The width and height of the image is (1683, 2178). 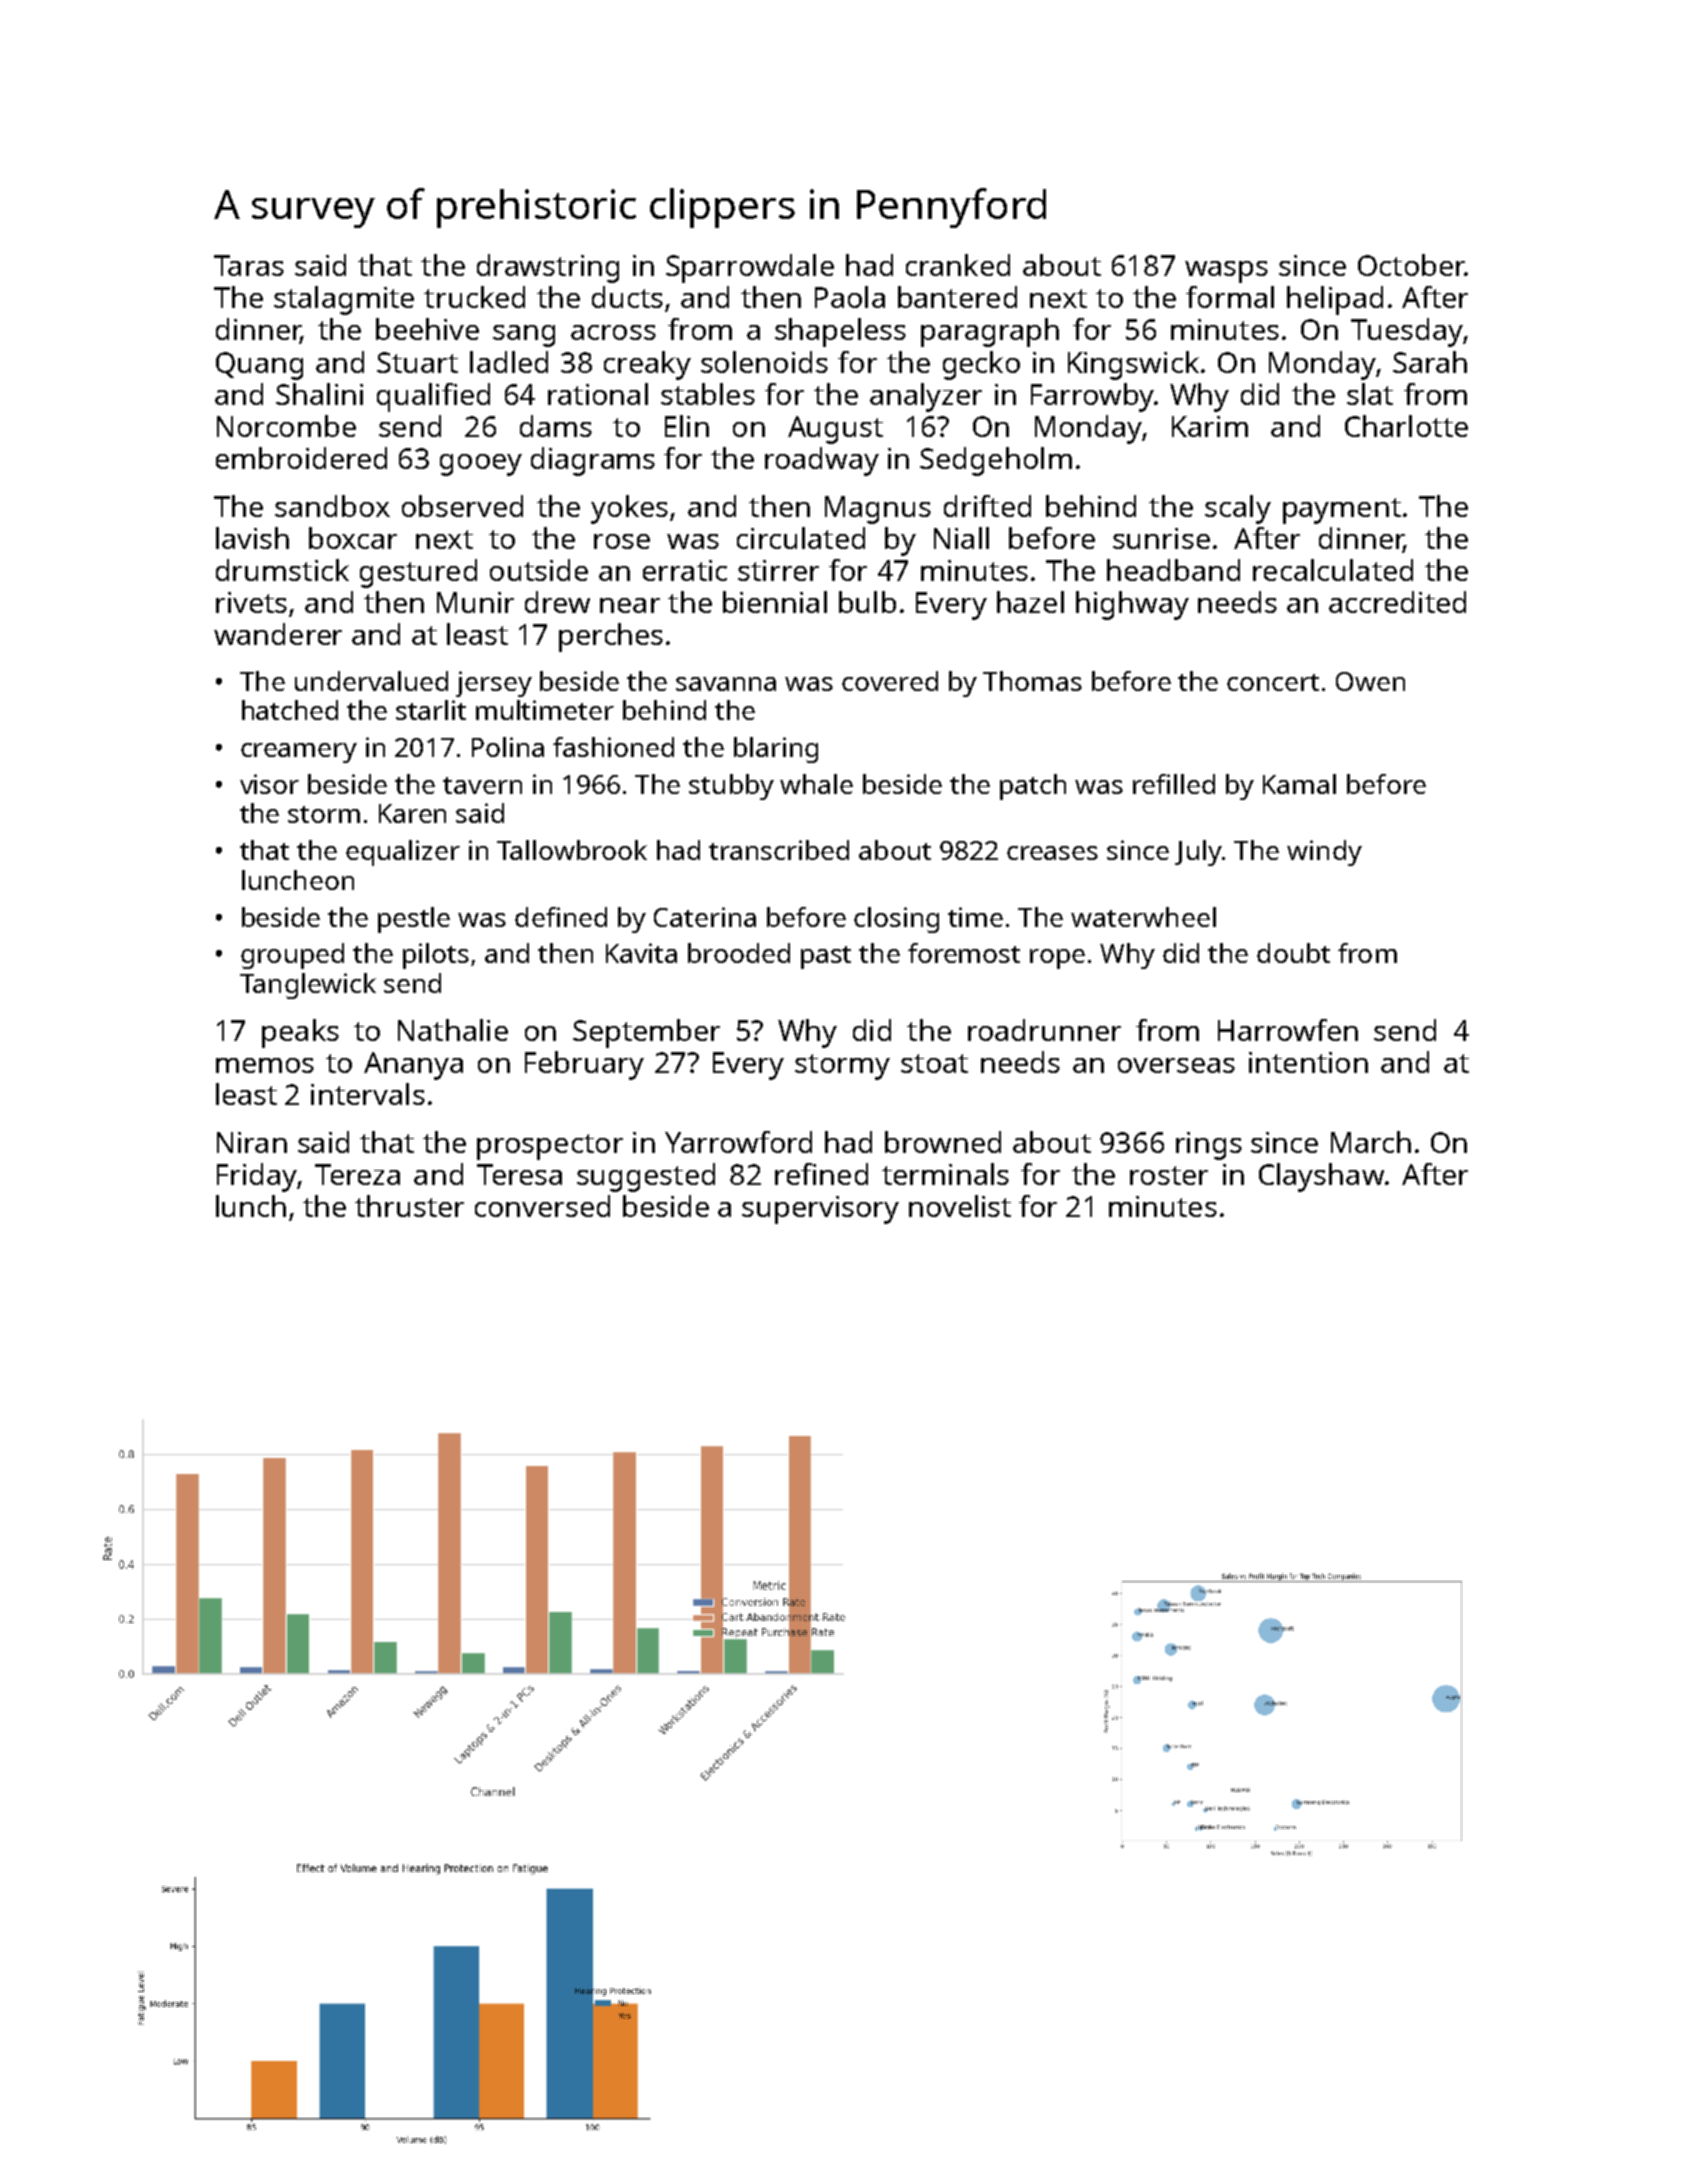 What do you see at coordinates (1273, 682) in the image?
I see `concert` at bounding box center [1273, 682].
